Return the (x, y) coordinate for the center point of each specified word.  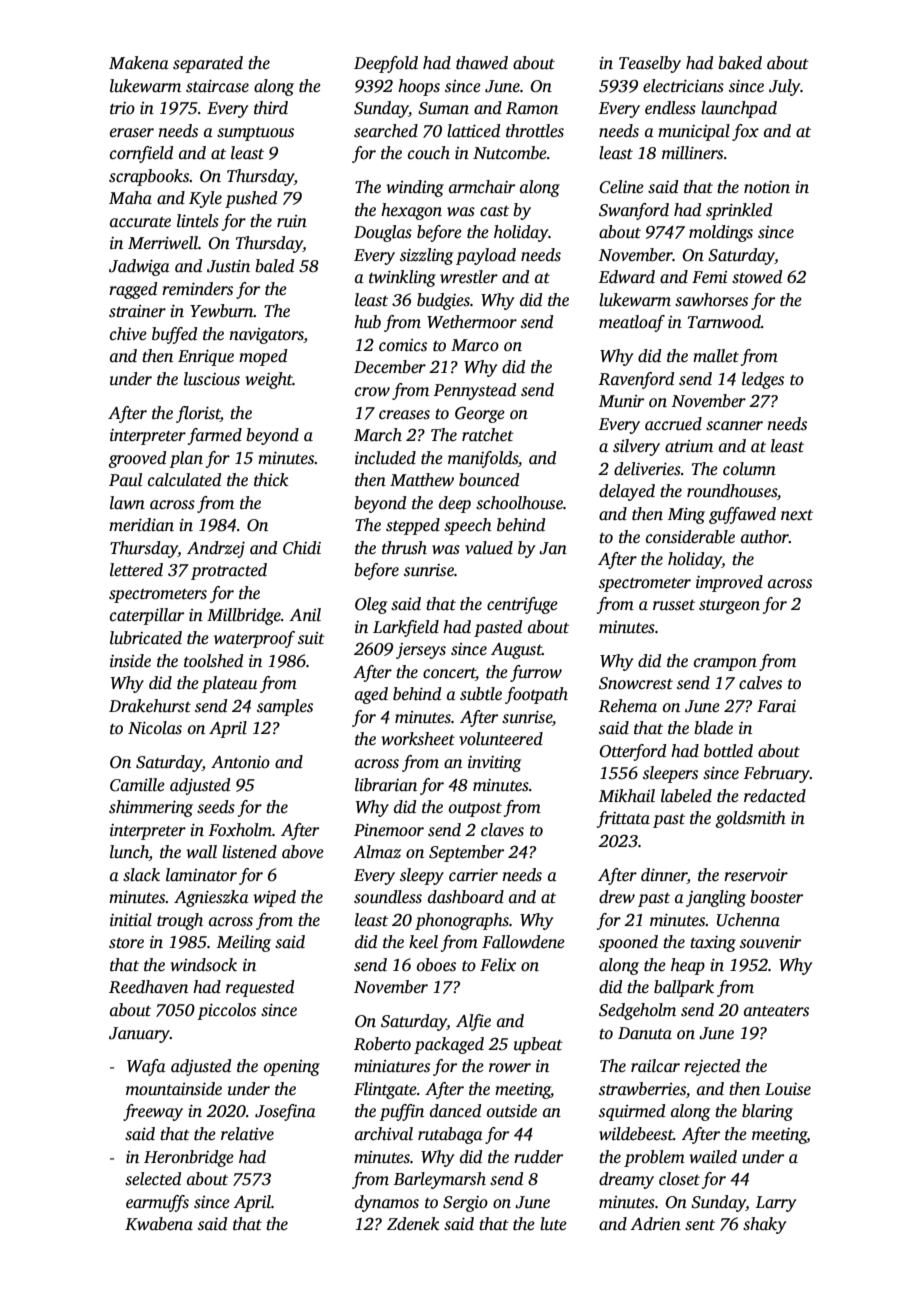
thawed (482, 63)
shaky (764, 1225)
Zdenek (413, 1224)
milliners (692, 153)
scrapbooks (149, 177)
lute (553, 1224)
